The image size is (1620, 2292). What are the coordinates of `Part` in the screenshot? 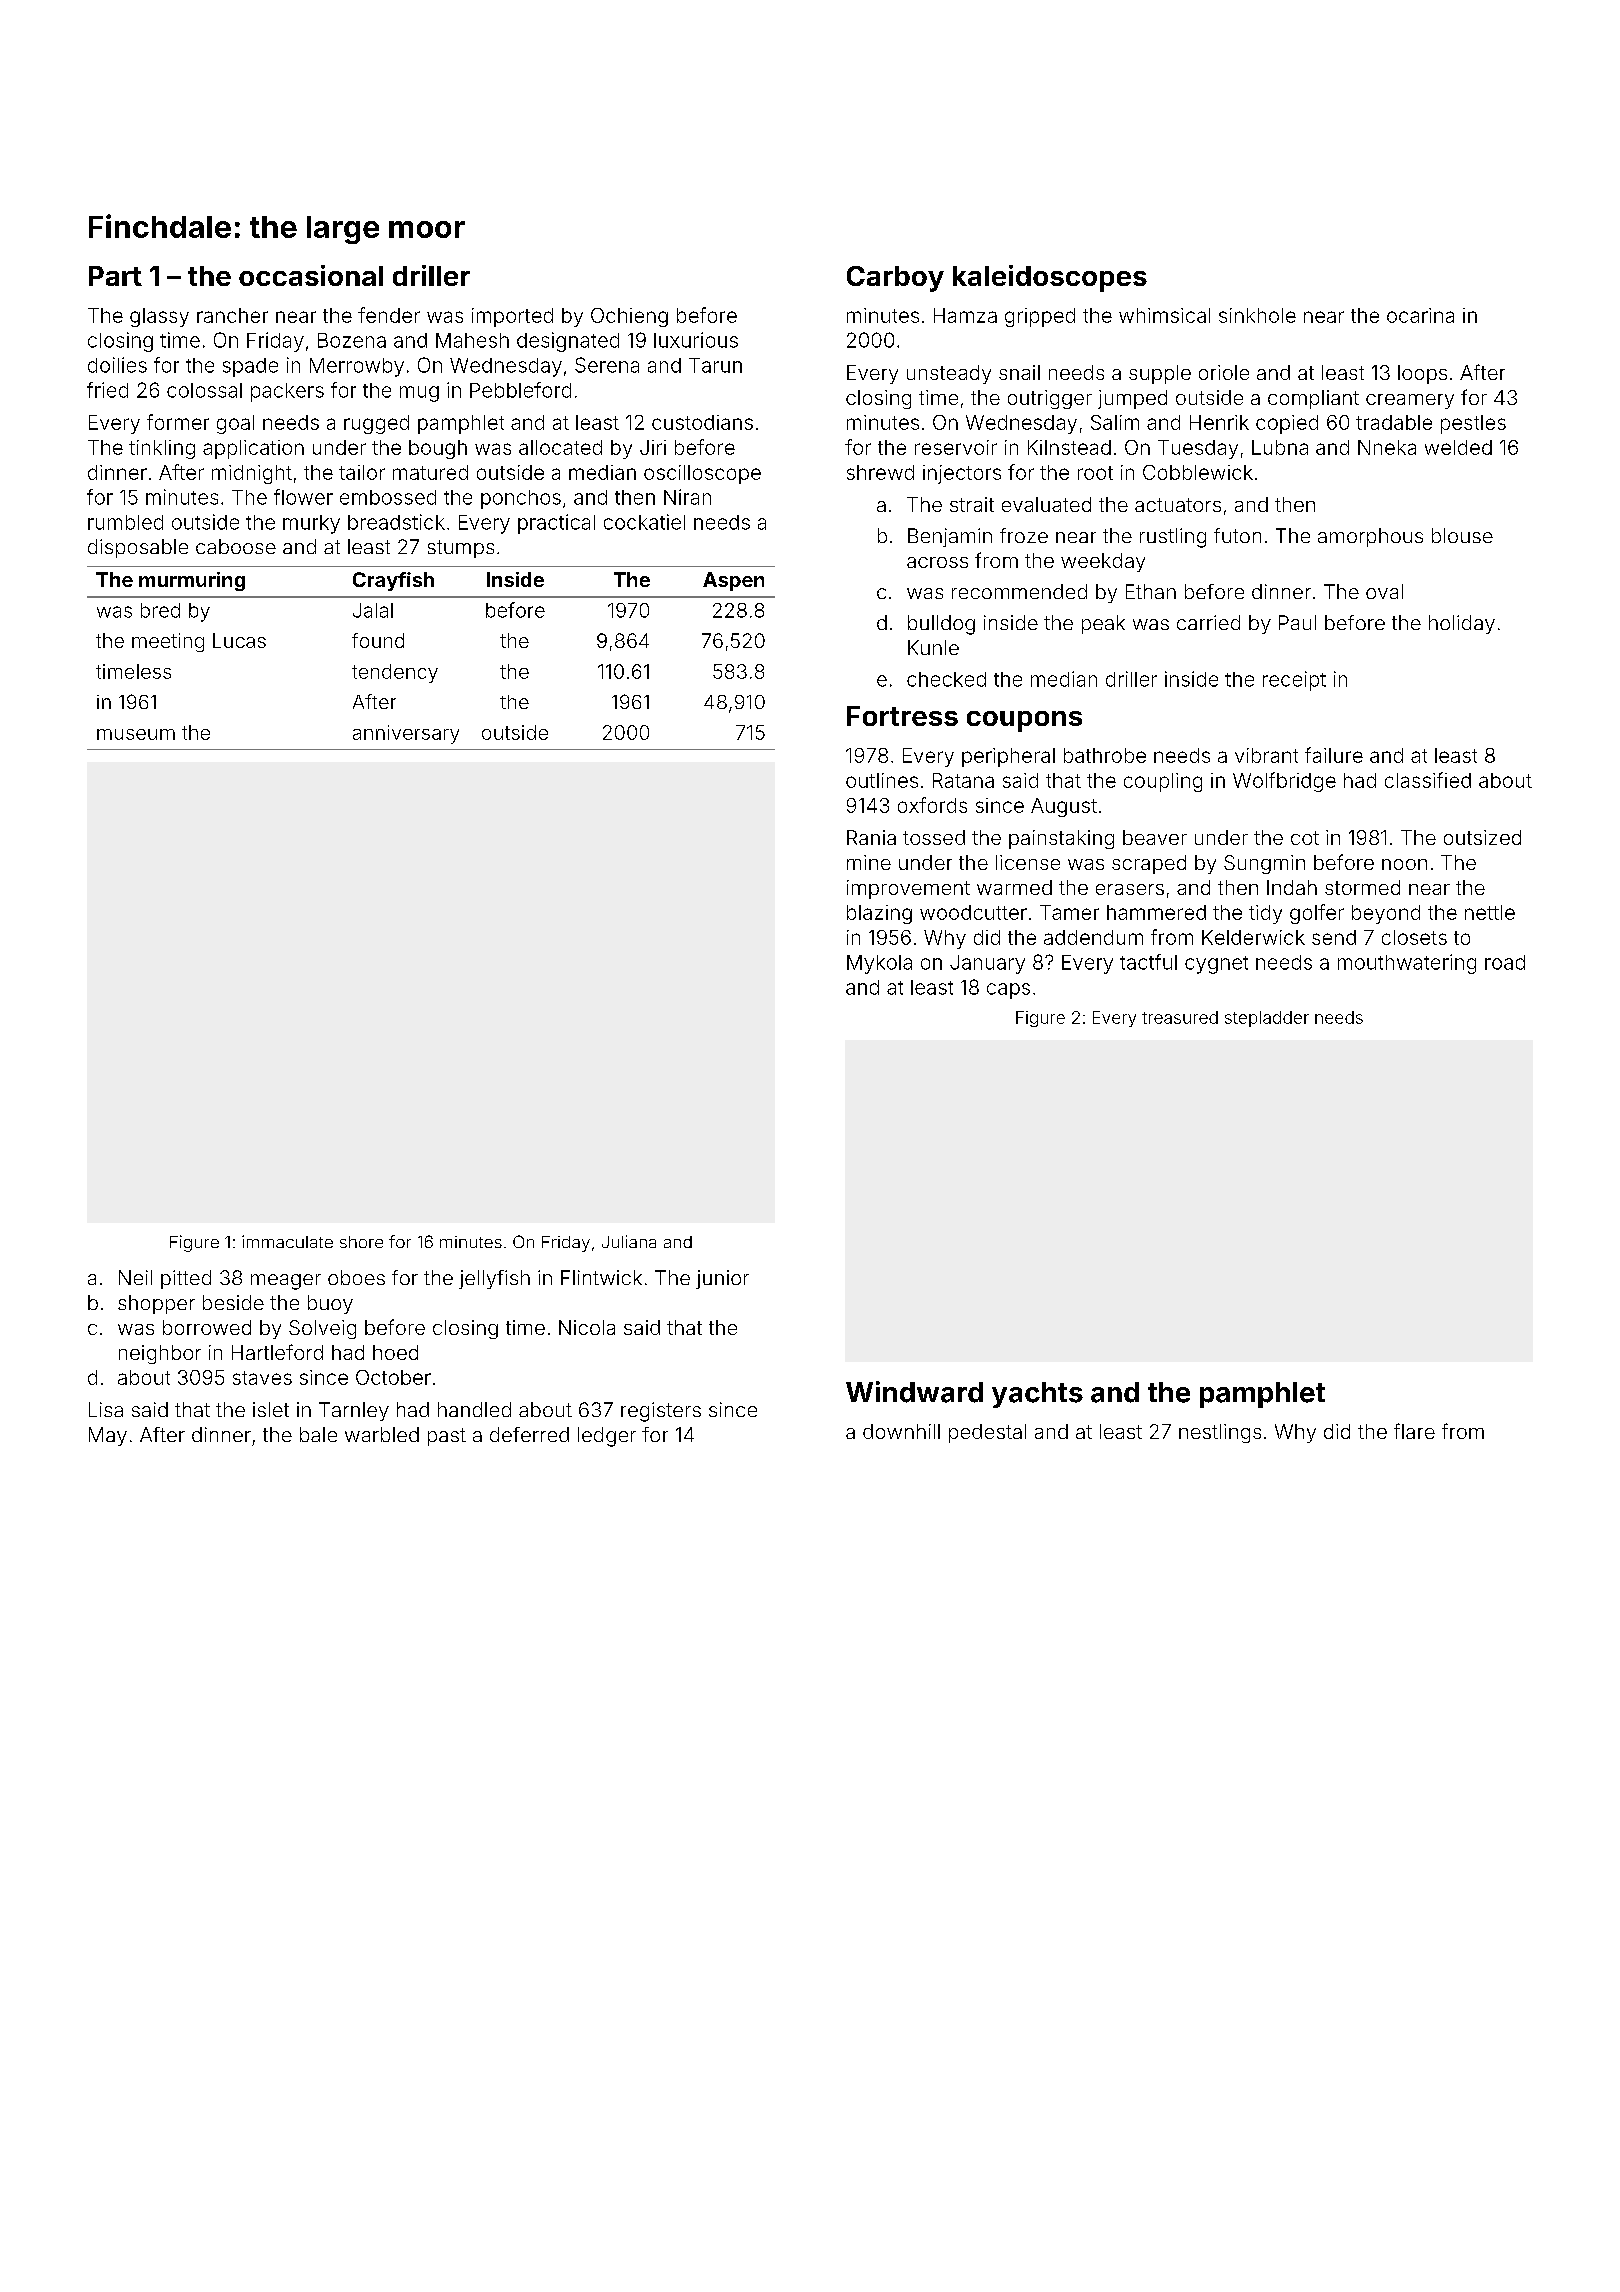 It's located at (115, 276).
